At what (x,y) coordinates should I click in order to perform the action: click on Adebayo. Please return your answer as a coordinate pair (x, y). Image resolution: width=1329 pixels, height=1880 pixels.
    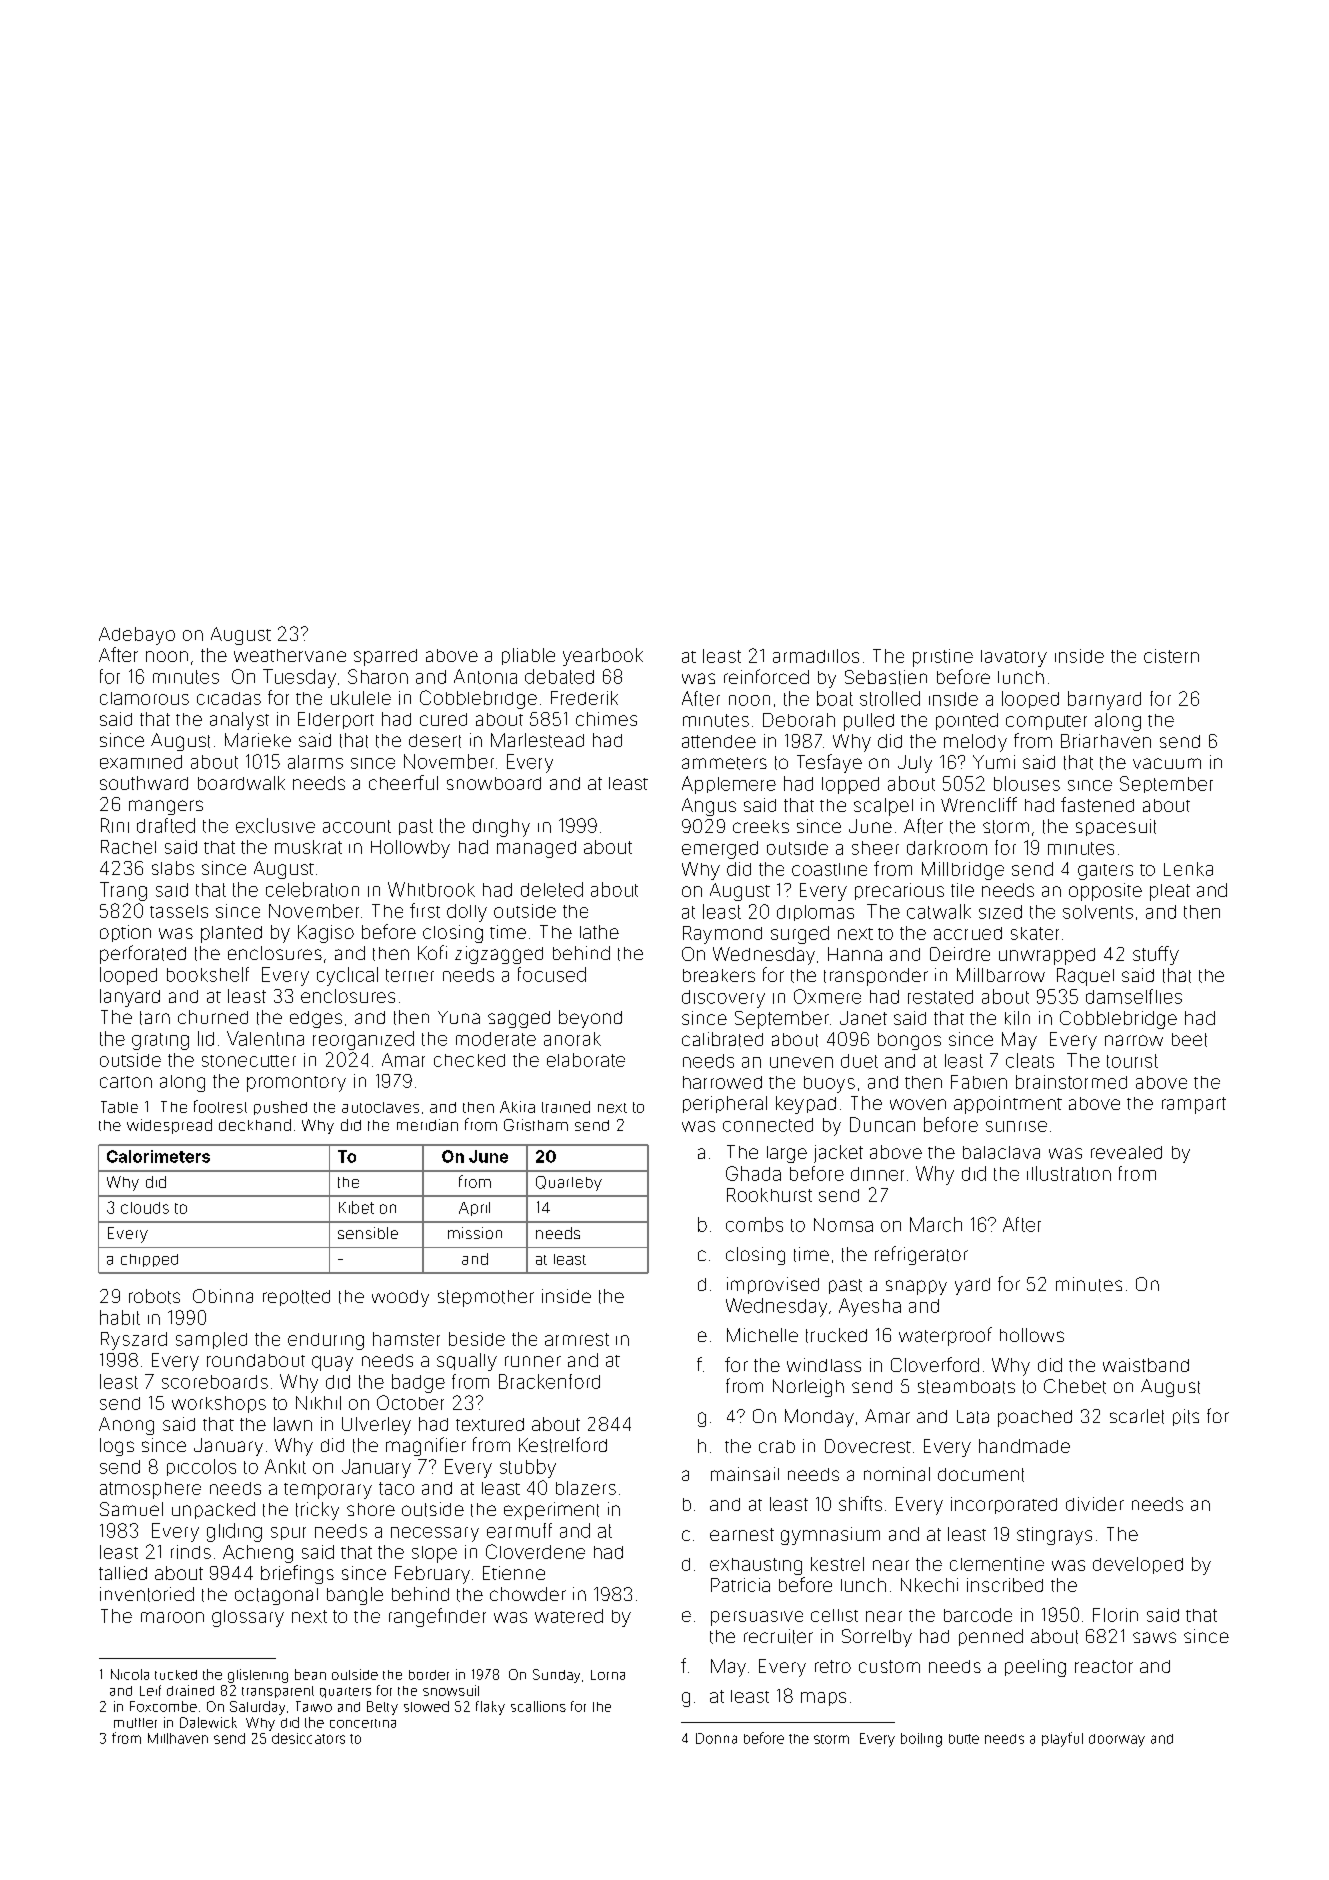
    Looking at the image, I should click on (137, 636).
